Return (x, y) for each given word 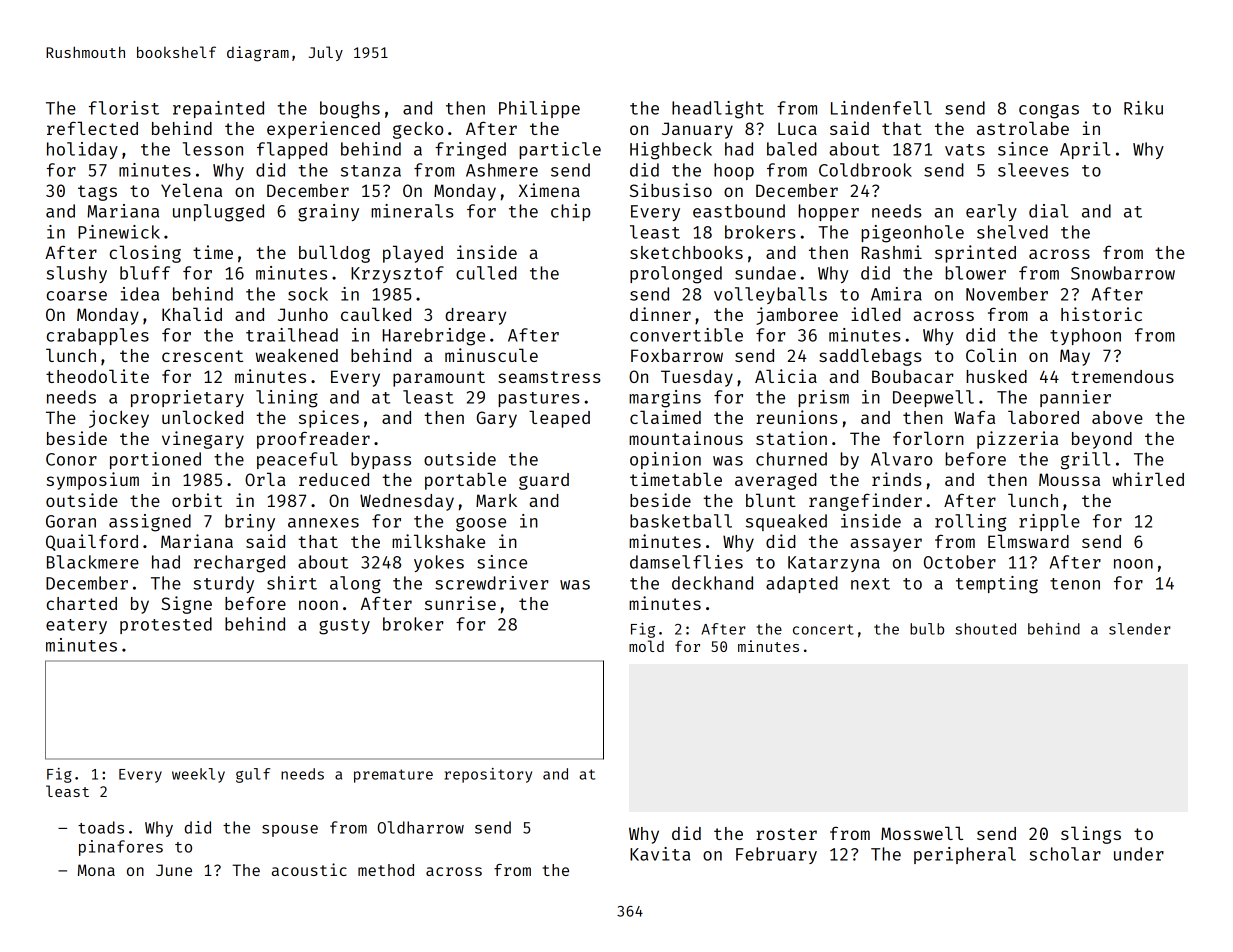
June (174, 870)
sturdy (223, 584)
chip (570, 212)
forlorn (928, 438)
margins (665, 399)
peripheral (965, 855)
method (386, 870)
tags (97, 193)
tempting (997, 585)
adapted (802, 584)
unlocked (202, 417)
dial (1048, 211)
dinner (660, 314)
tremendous (1122, 376)
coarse (77, 296)
